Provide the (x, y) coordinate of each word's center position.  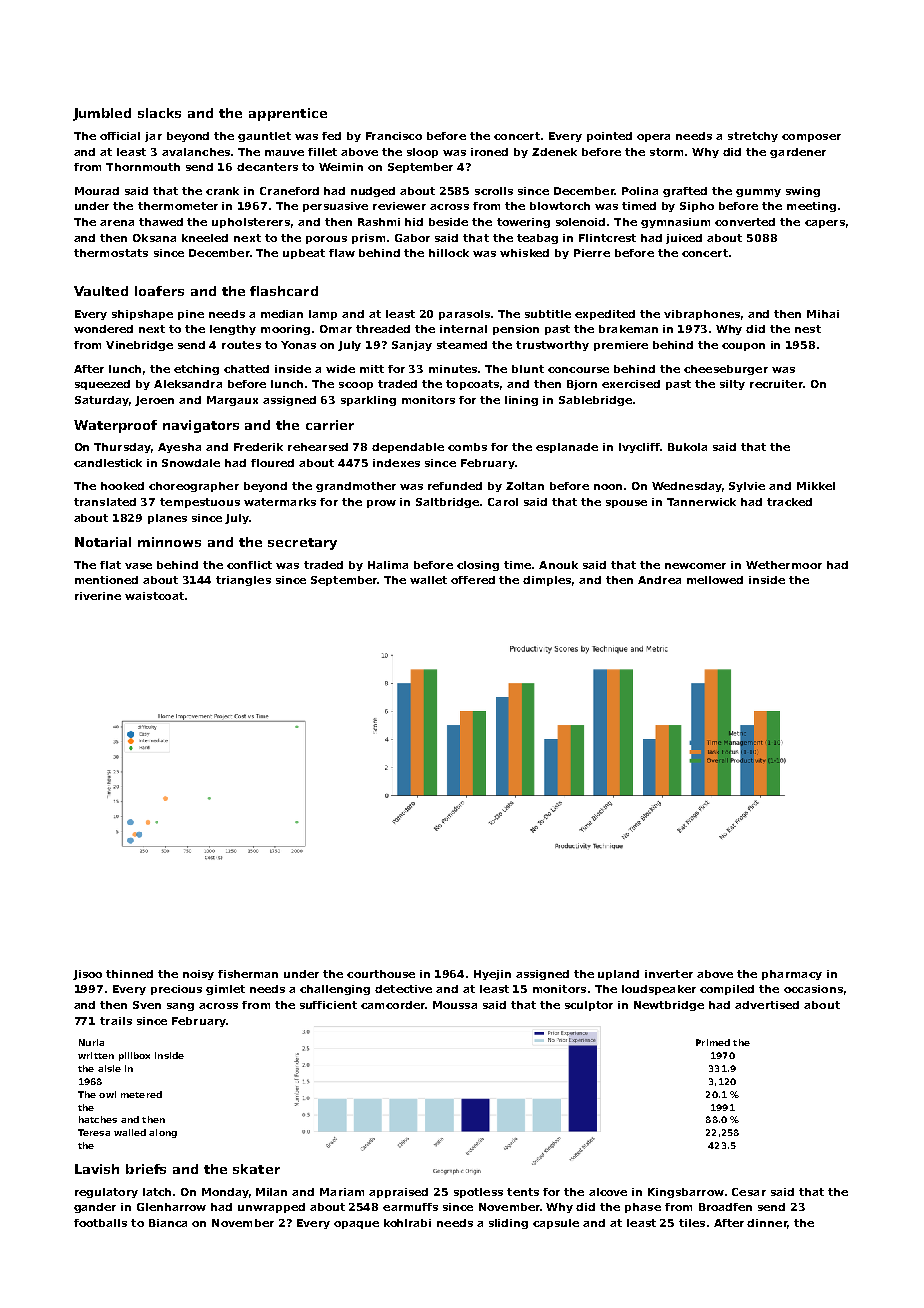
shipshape (142, 315)
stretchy (753, 137)
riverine (98, 596)
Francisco (394, 136)
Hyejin (492, 975)
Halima (388, 565)
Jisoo (87, 975)
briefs (146, 1169)
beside (448, 222)
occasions (813, 989)
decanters (267, 167)
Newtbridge (669, 1006)
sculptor (589, 1006)
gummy (758, 193)
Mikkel (816, 486)
